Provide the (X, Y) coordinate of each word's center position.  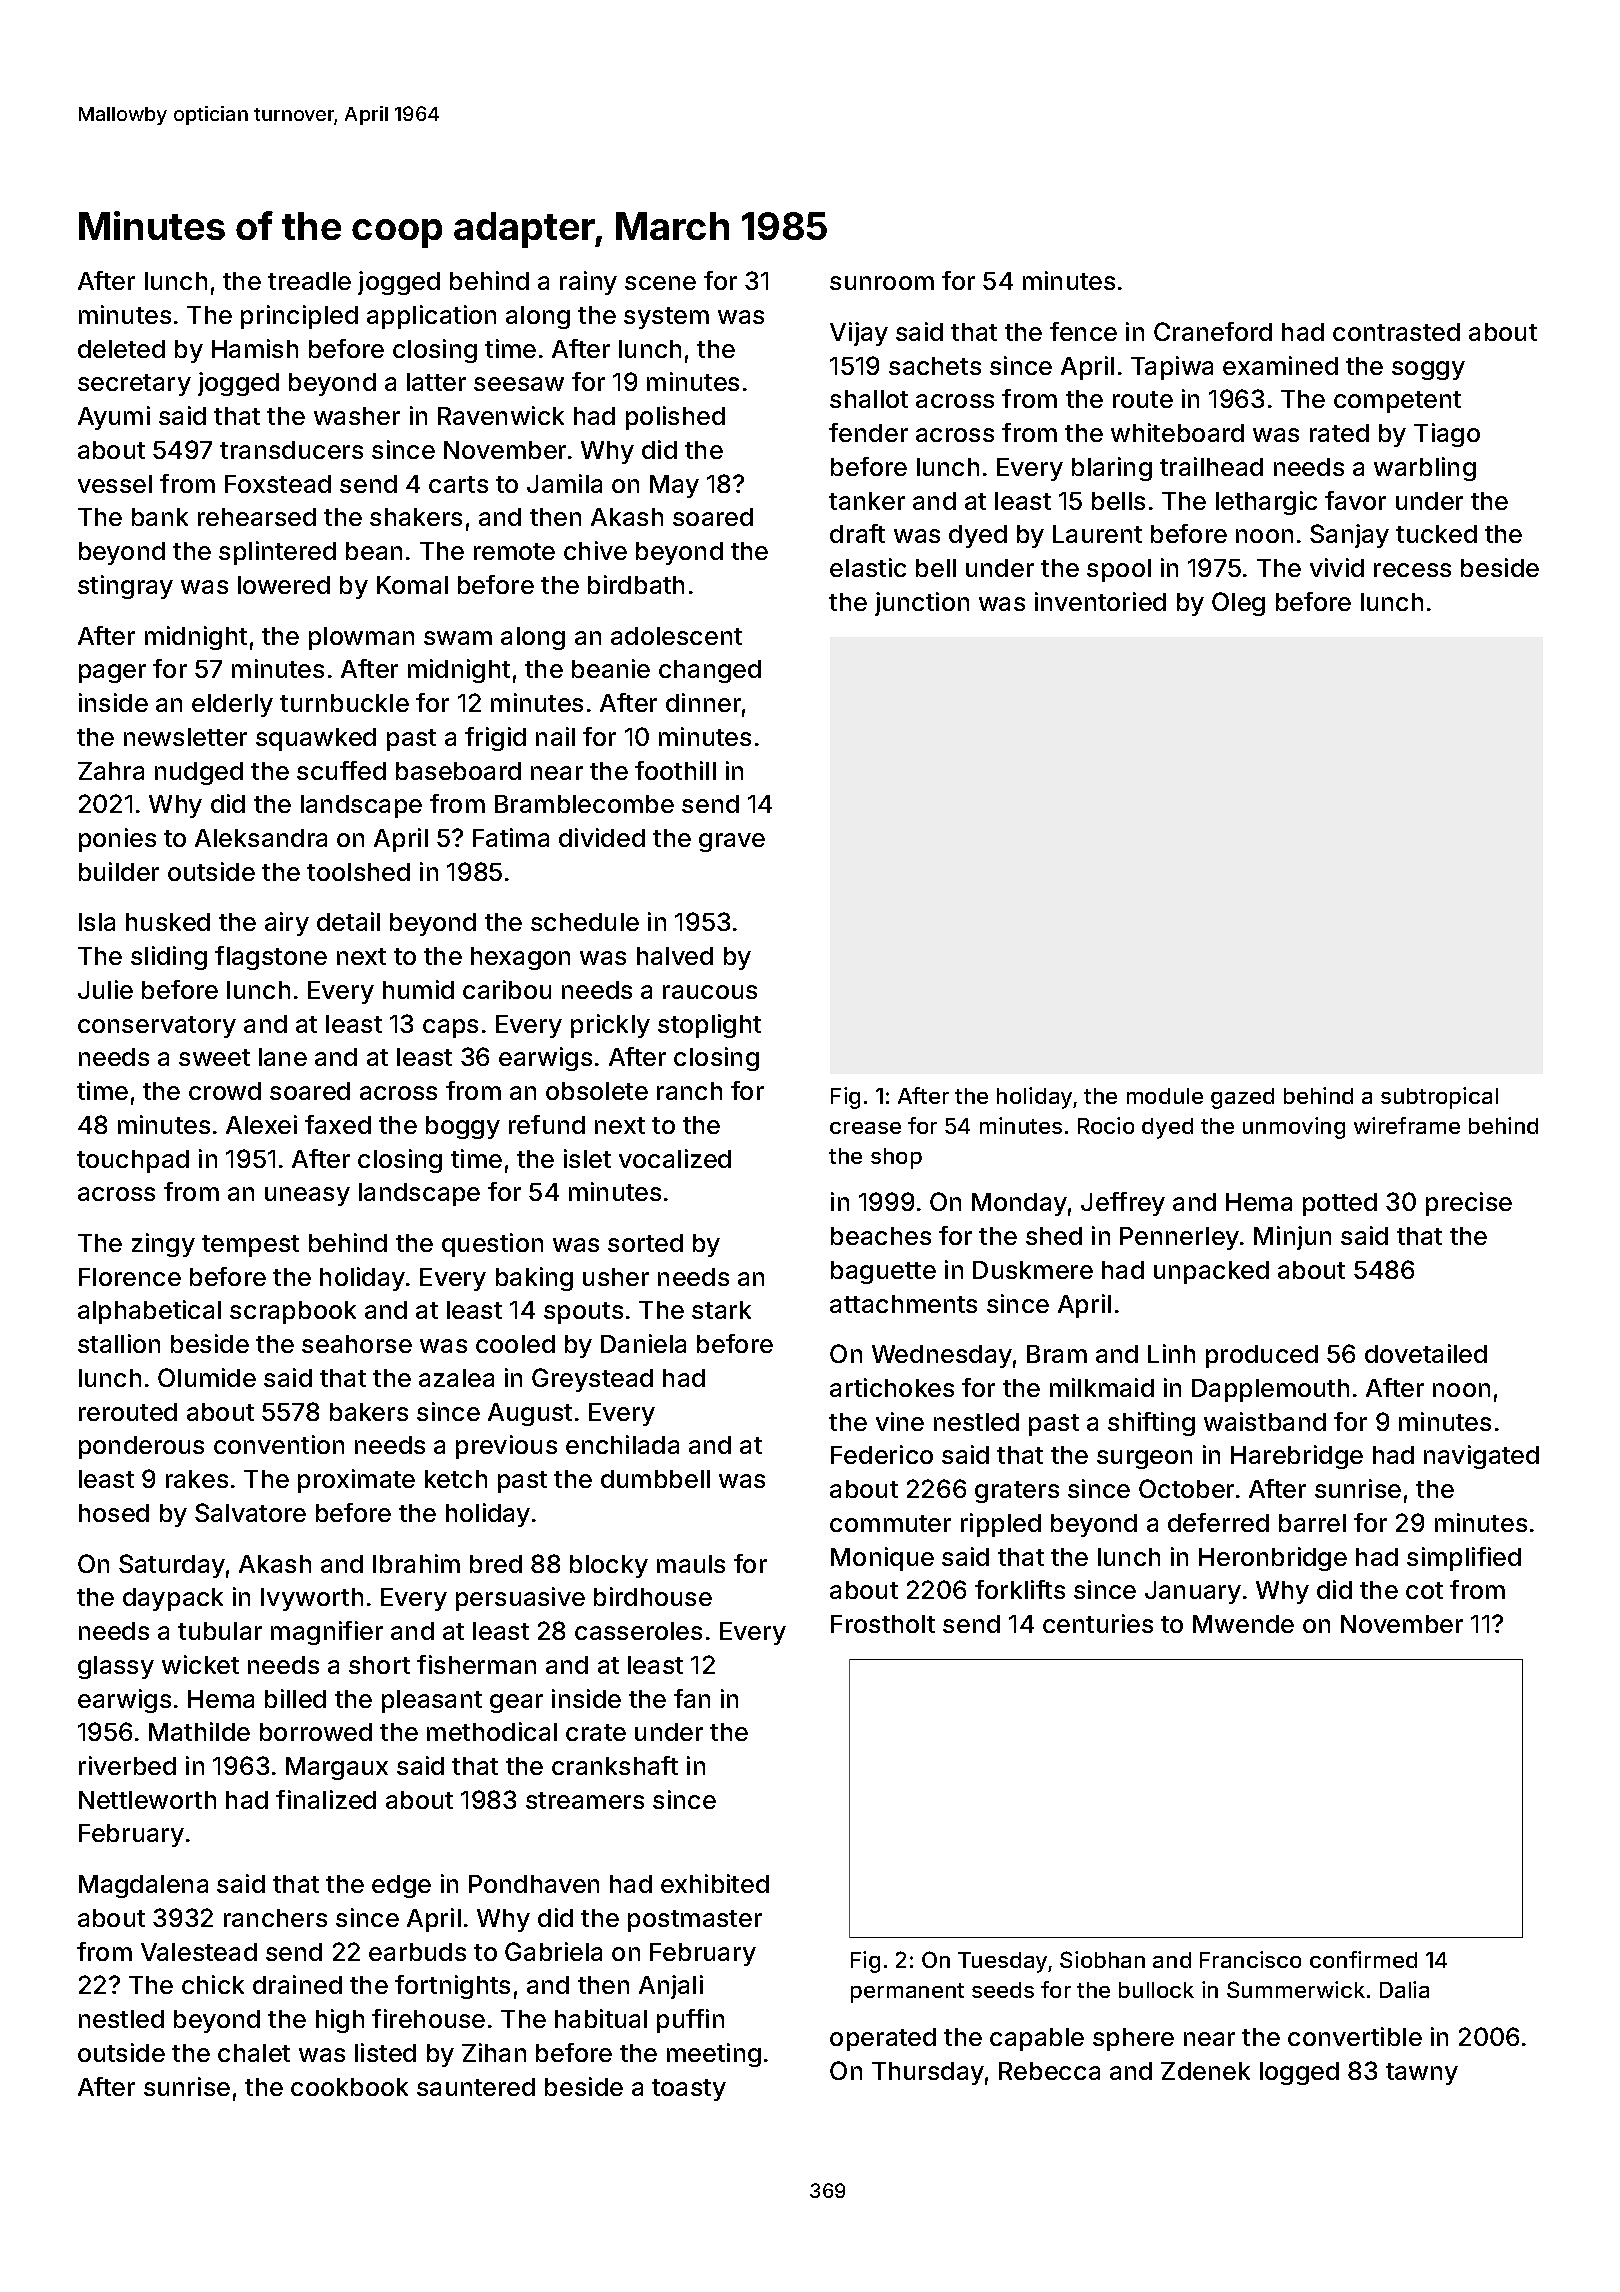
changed (710, 671)
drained (297, 1984)
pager (112, 673)
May (674, 486)
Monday (1019, 1204)
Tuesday (1002, 1962)
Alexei (261, 1124)
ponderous (141, 1447)
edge (401, 1886)
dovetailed (1426, 1353)
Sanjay (1349, 536)
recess (1412, 570)
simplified (1464, 1559)
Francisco (1250, 1959)
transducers (291, 450)
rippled (1001, 1525)
